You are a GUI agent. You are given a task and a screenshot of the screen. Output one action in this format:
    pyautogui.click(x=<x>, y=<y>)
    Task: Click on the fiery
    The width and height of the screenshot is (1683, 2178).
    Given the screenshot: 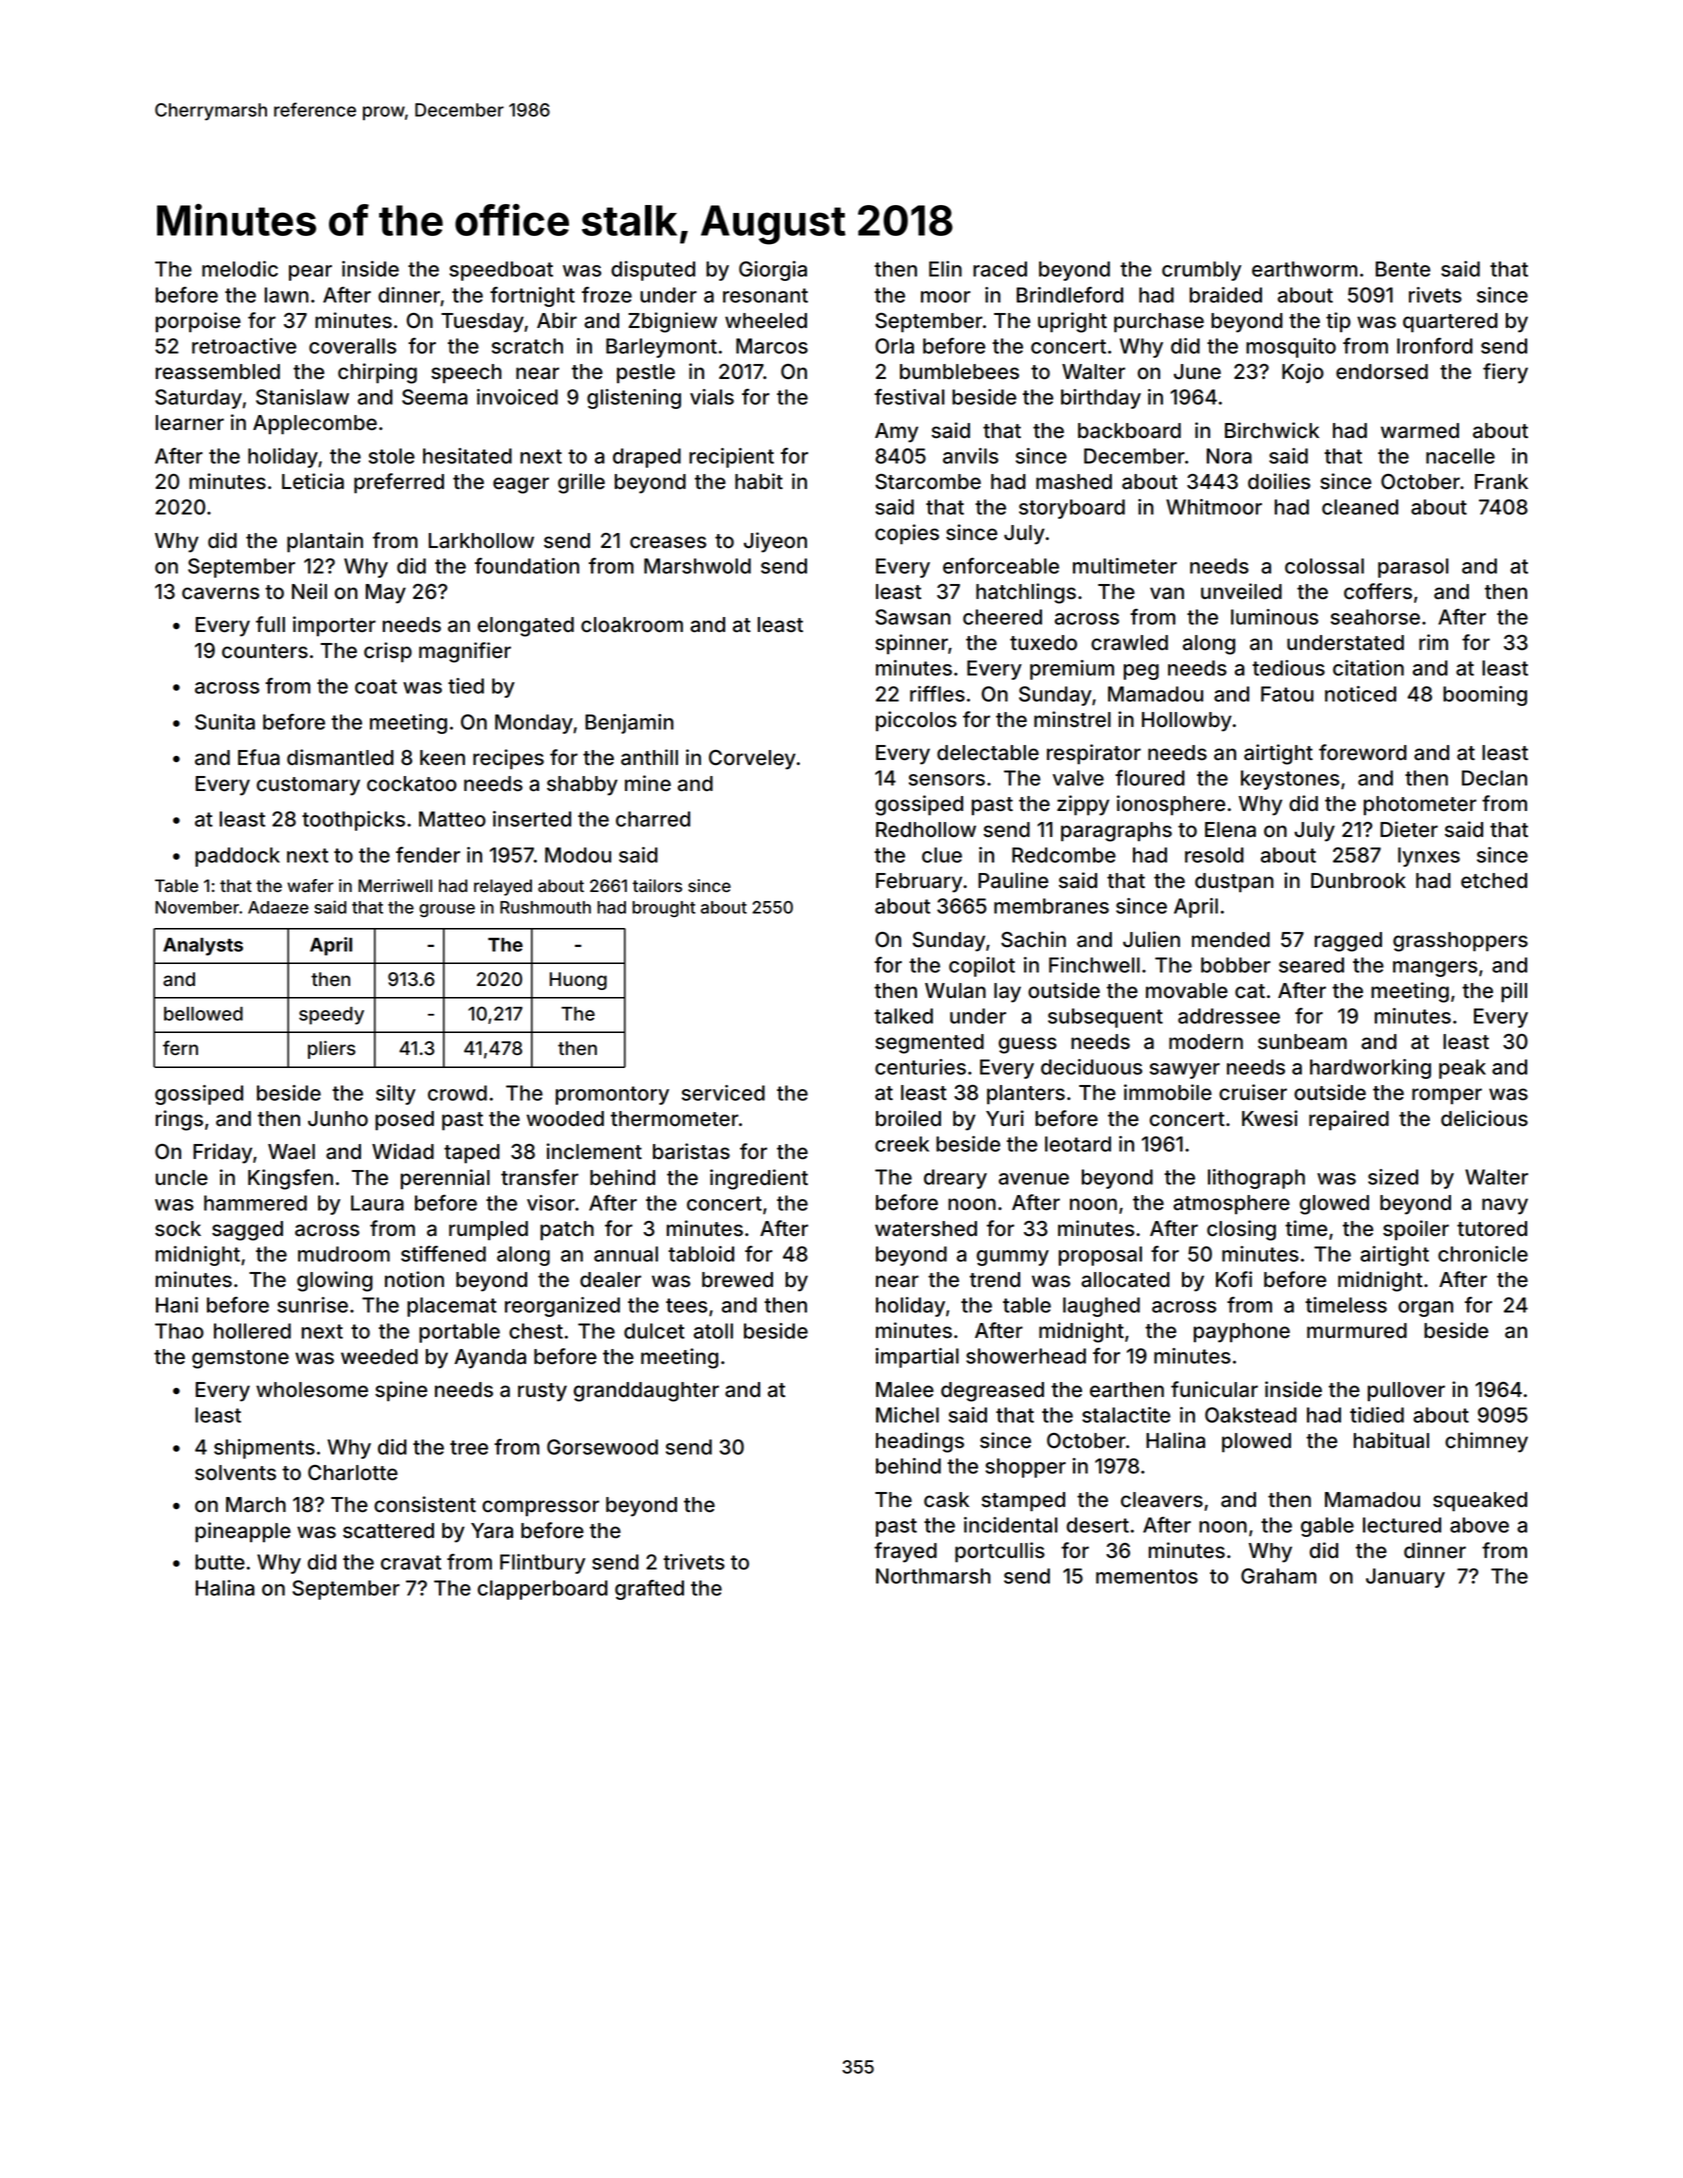 What is the action you would take?
    pyautogui.click(x=1505, y=373)
